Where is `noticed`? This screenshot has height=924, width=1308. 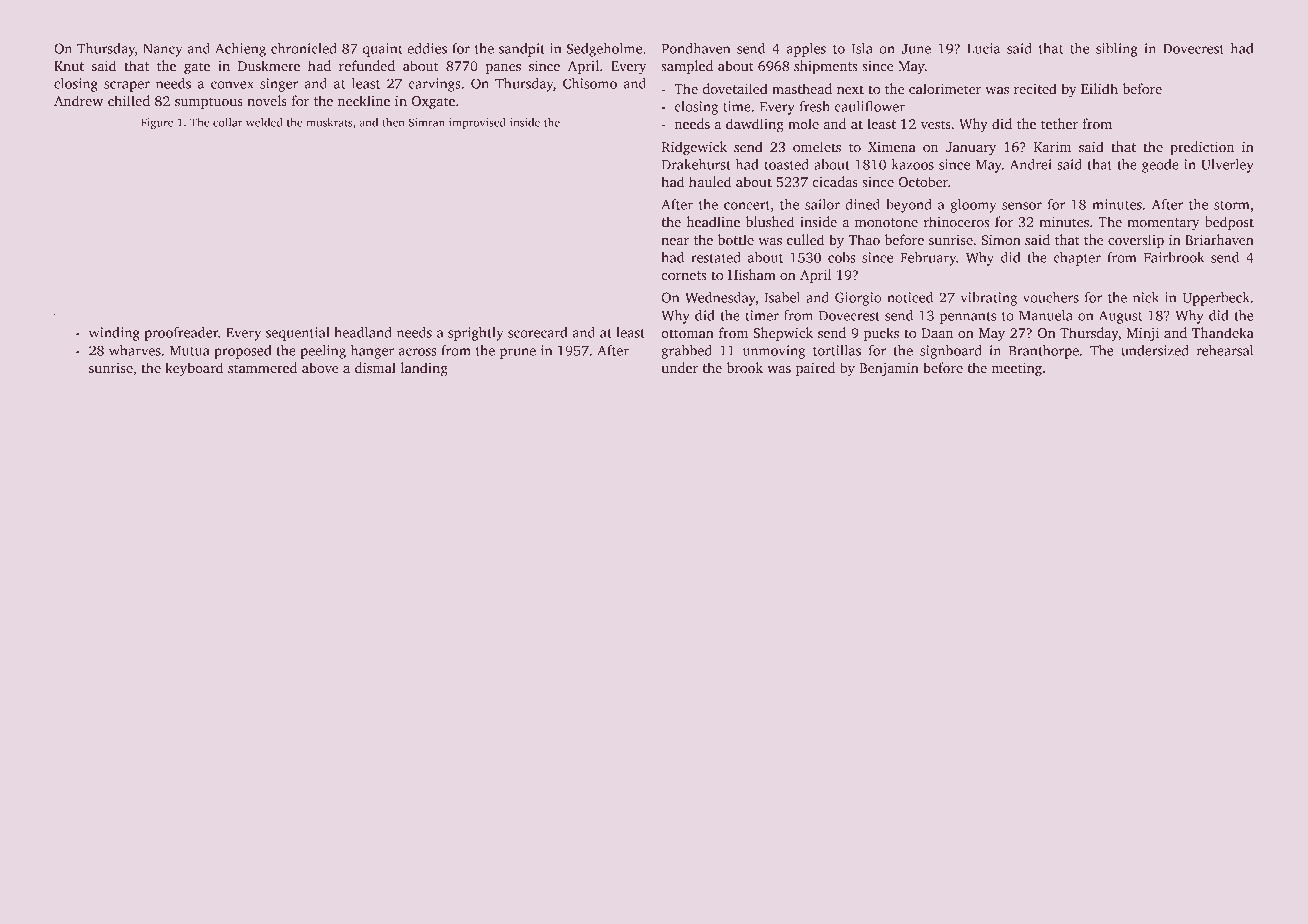
noticed is located at coordinates (910, 297).
